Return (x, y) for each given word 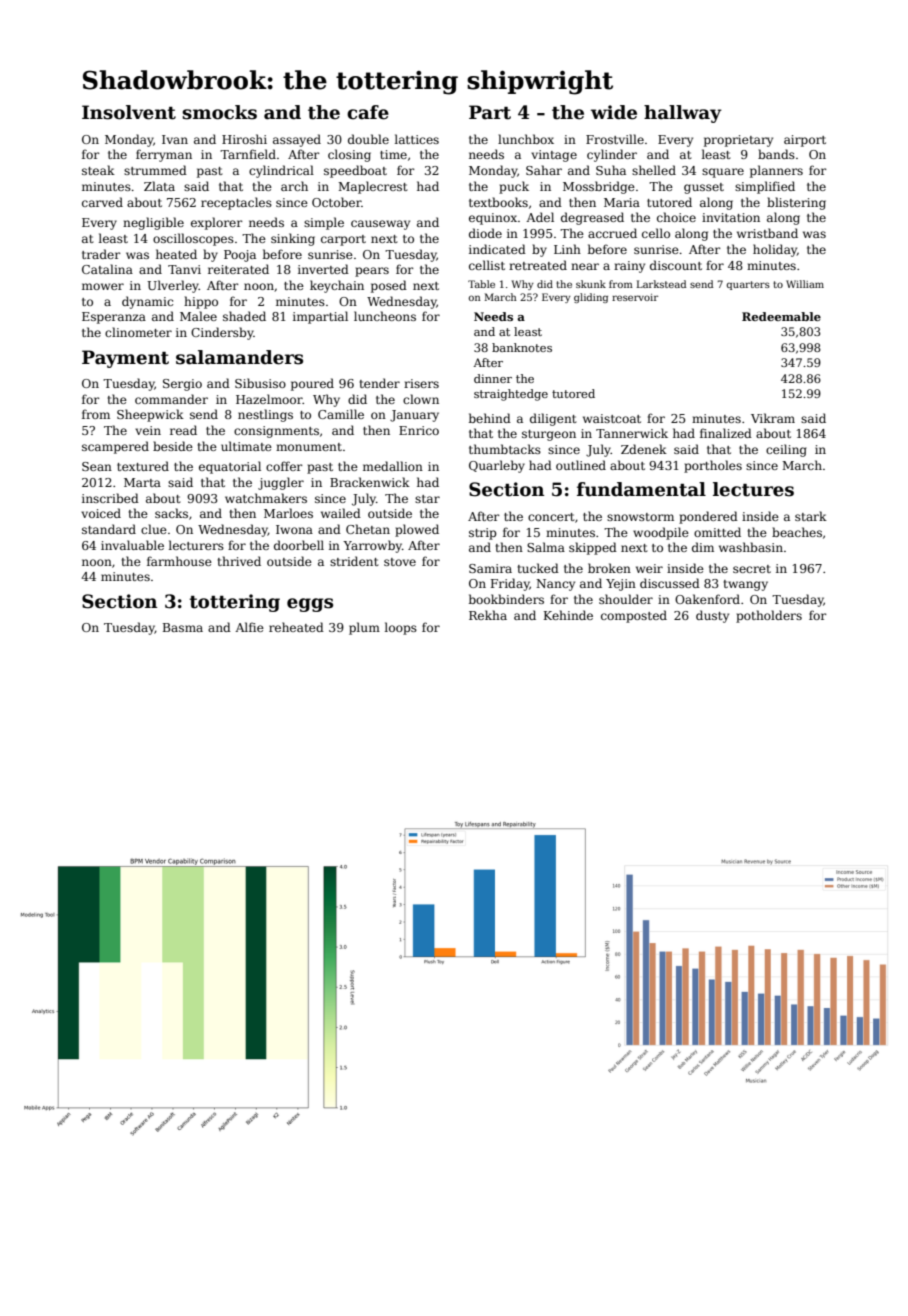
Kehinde (568, 615)
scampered (115, 447)
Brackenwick (370, 482)
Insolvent (129, 112)
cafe (368, 112)
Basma (183, 627)
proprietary (738, 141)
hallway (683, 114)
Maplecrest (373, 187)
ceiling (786, 450)
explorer (217, 223)
